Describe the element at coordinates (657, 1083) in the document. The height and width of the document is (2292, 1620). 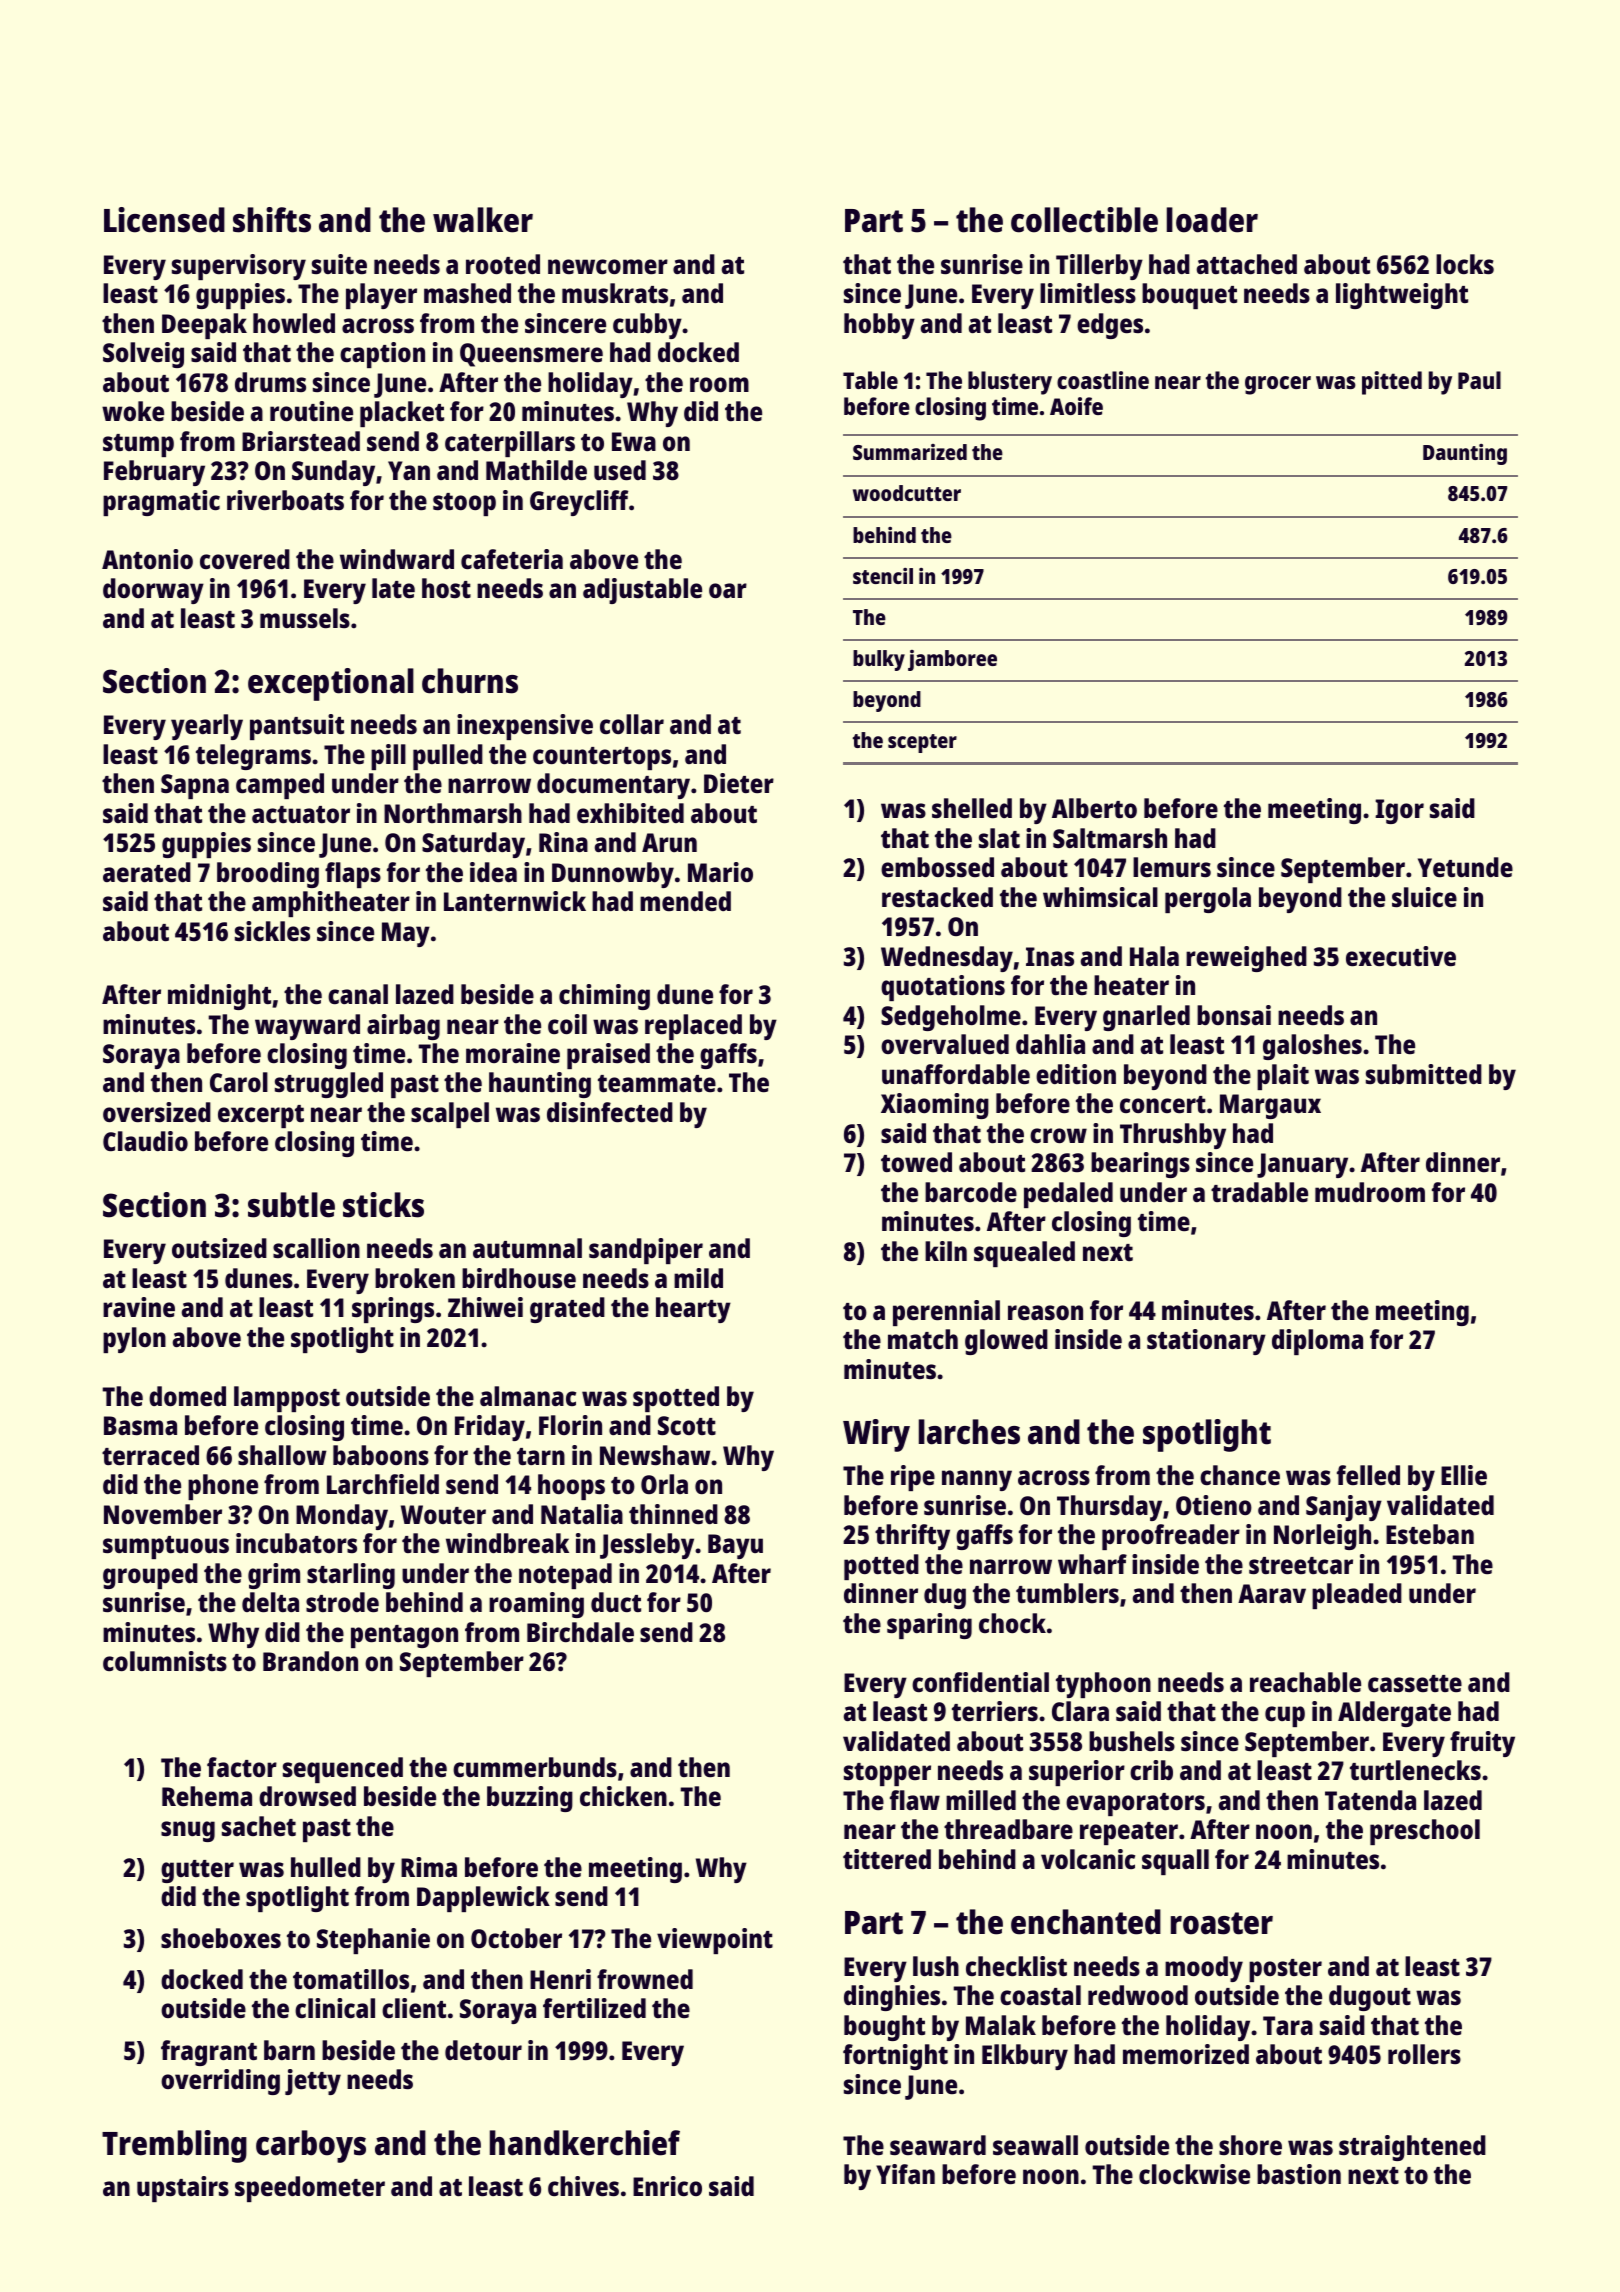
I see `teammate` at that location.
